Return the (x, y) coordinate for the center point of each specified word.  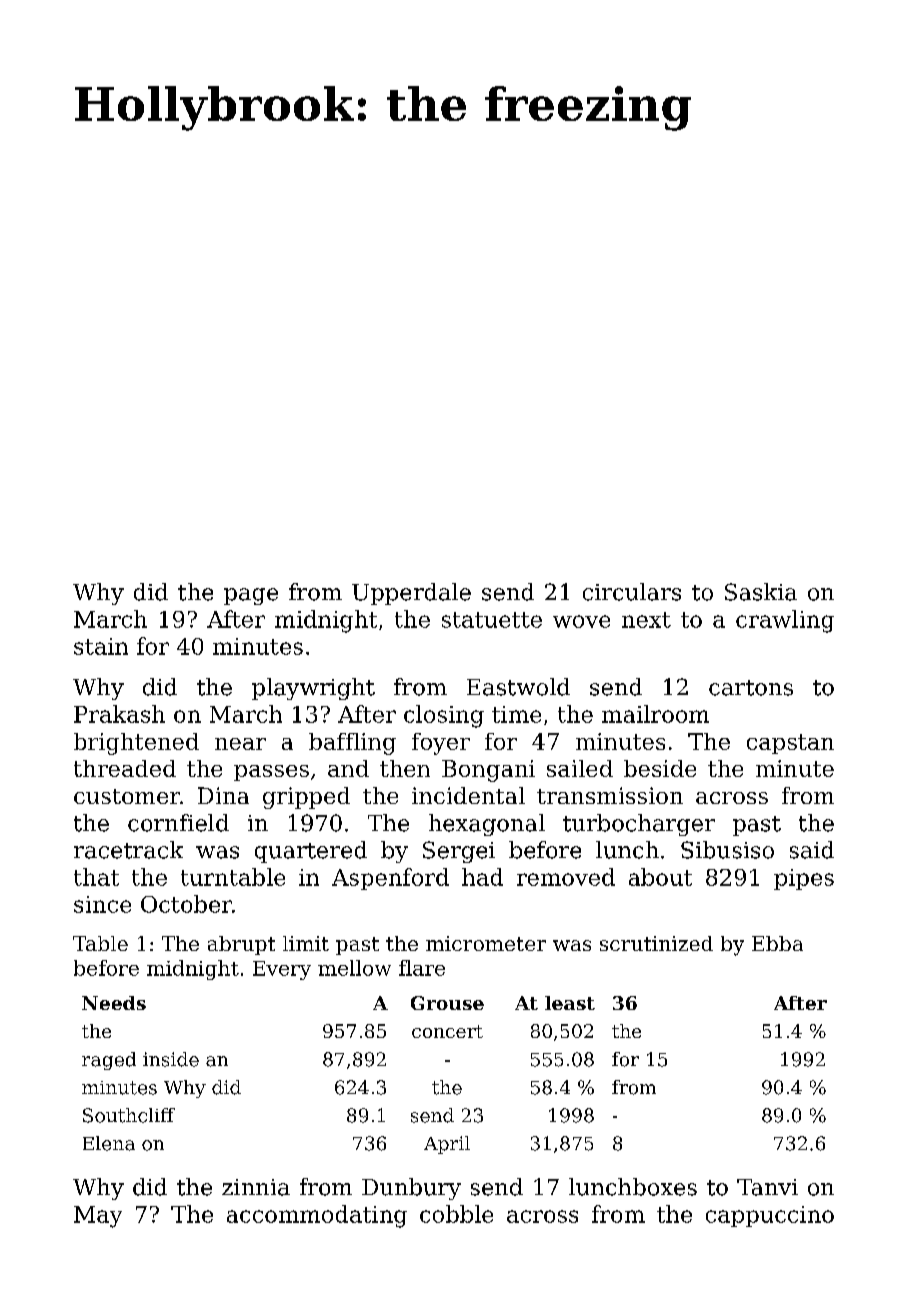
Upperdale (411, 594)
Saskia (761, 592)
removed (566, 877)
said (812, 850)
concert (447, 1031)
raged (109, 1061)
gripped (306, 798)
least (570, 1003)
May (98, 1217)
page (251, 596)
